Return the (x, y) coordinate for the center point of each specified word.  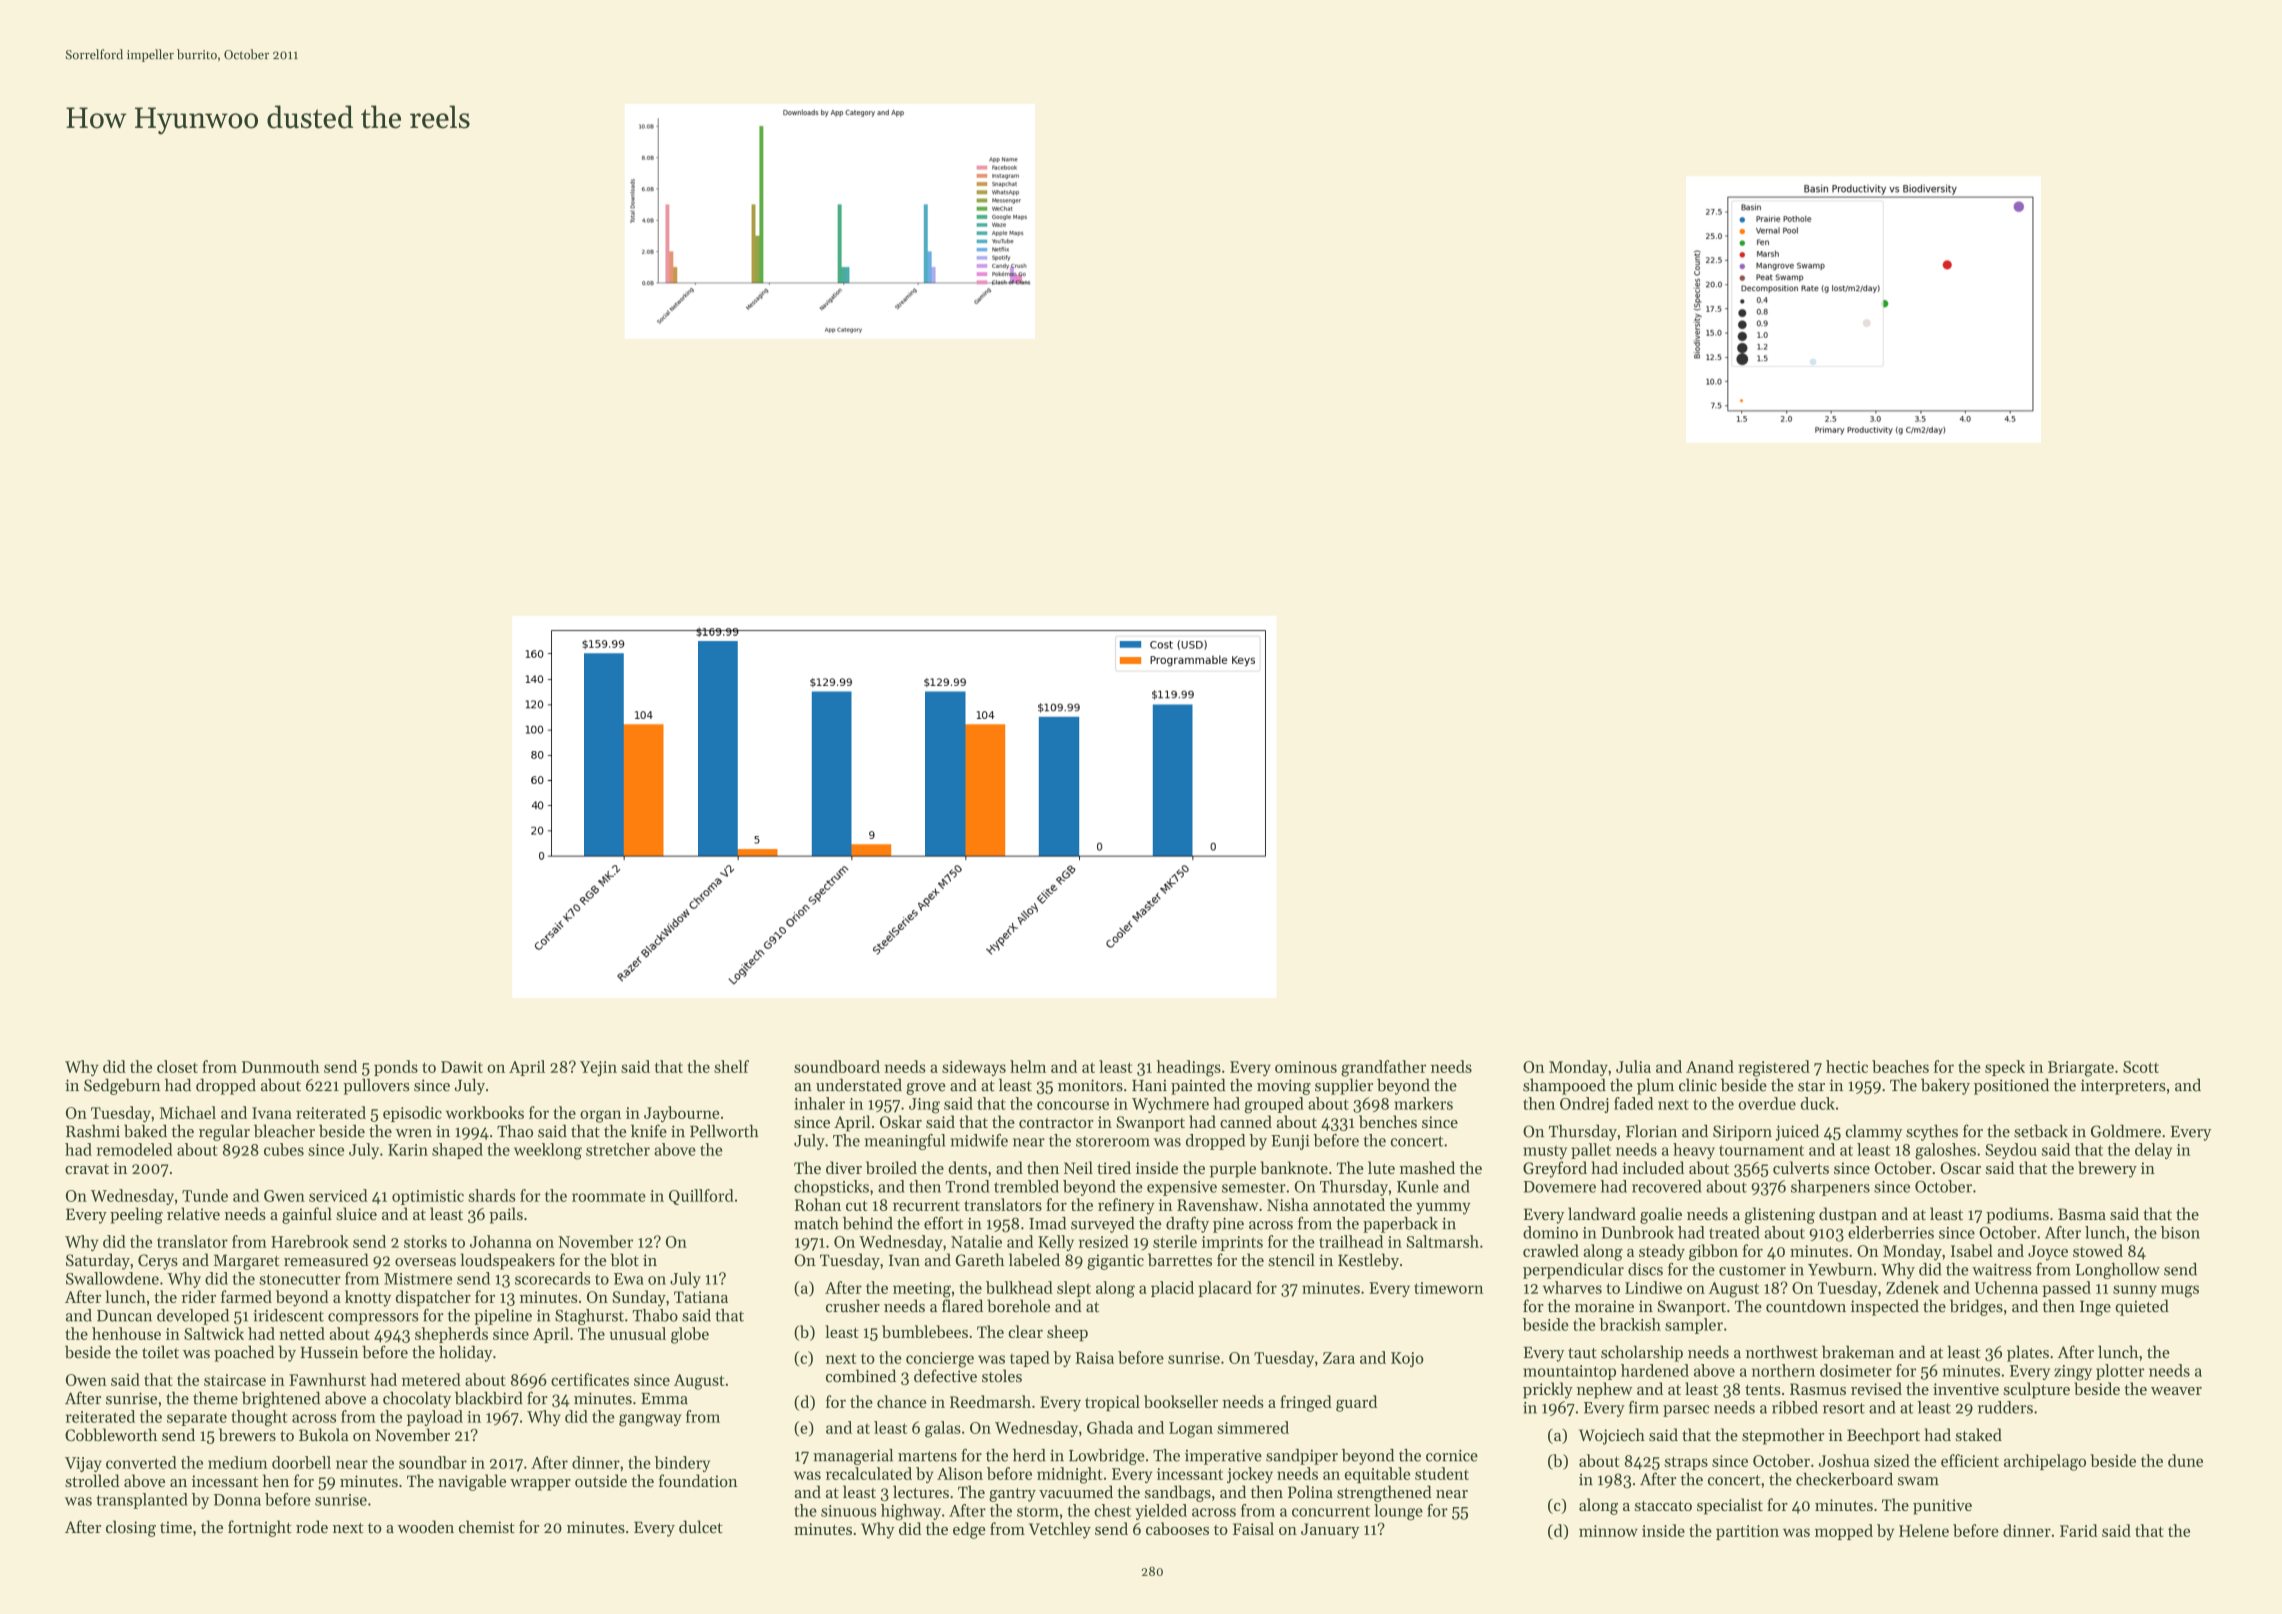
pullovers (376, 1086)
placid (1172, 1289)
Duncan (124, 1316)
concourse (1073, 1105)
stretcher (618, 1149)
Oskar (901, 1121)
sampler (1694, 1326)
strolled (92, 1480)
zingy (2073, 1373)
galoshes (1945, 1151)
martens (927, 1456)
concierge (940, 1360)
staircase (235, 1380)
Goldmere (2126, 1131)
